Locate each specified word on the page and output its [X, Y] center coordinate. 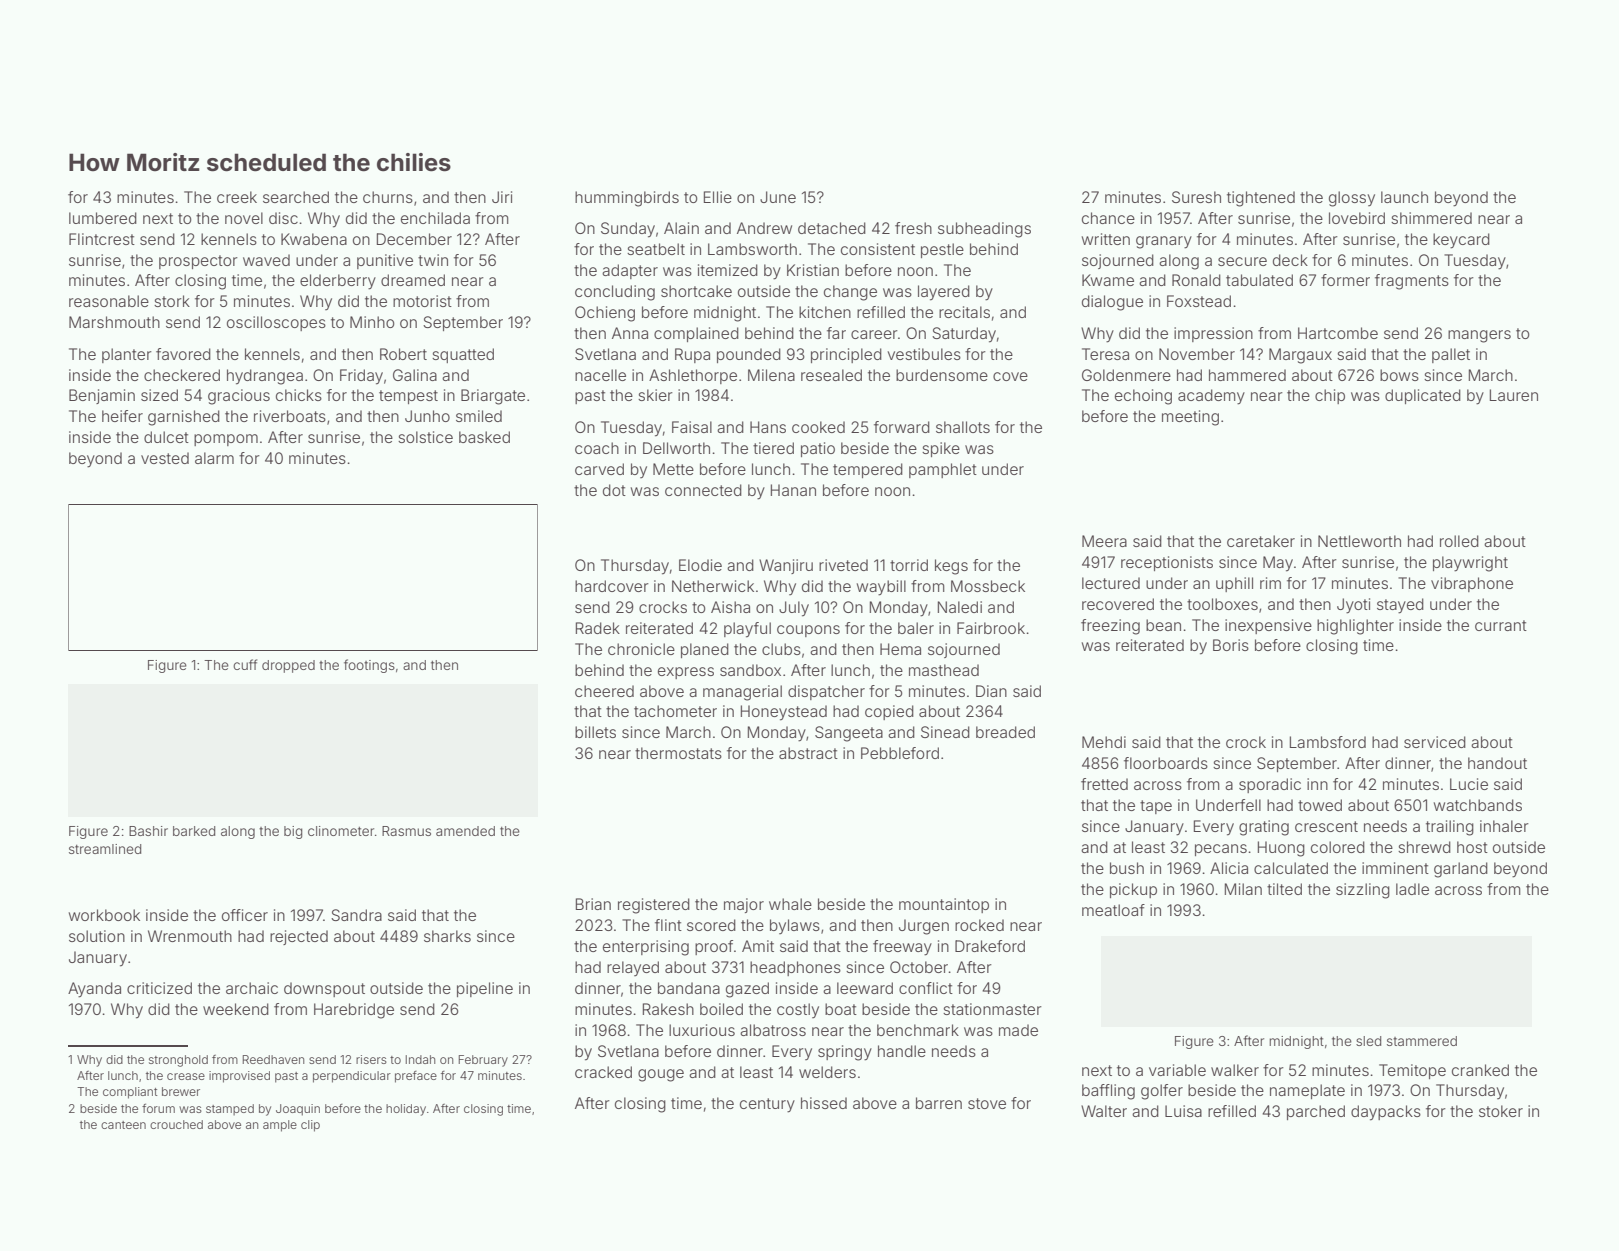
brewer [181, 1091]
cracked [603, 1072]
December [414, 239]
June [778, 197]
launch [1404, 197]
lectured [1111, 583]
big [293, 832]
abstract [808, 753]
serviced [1435, 742]
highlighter [1355, 627]
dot [614, 490]
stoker [1501, 1111]
